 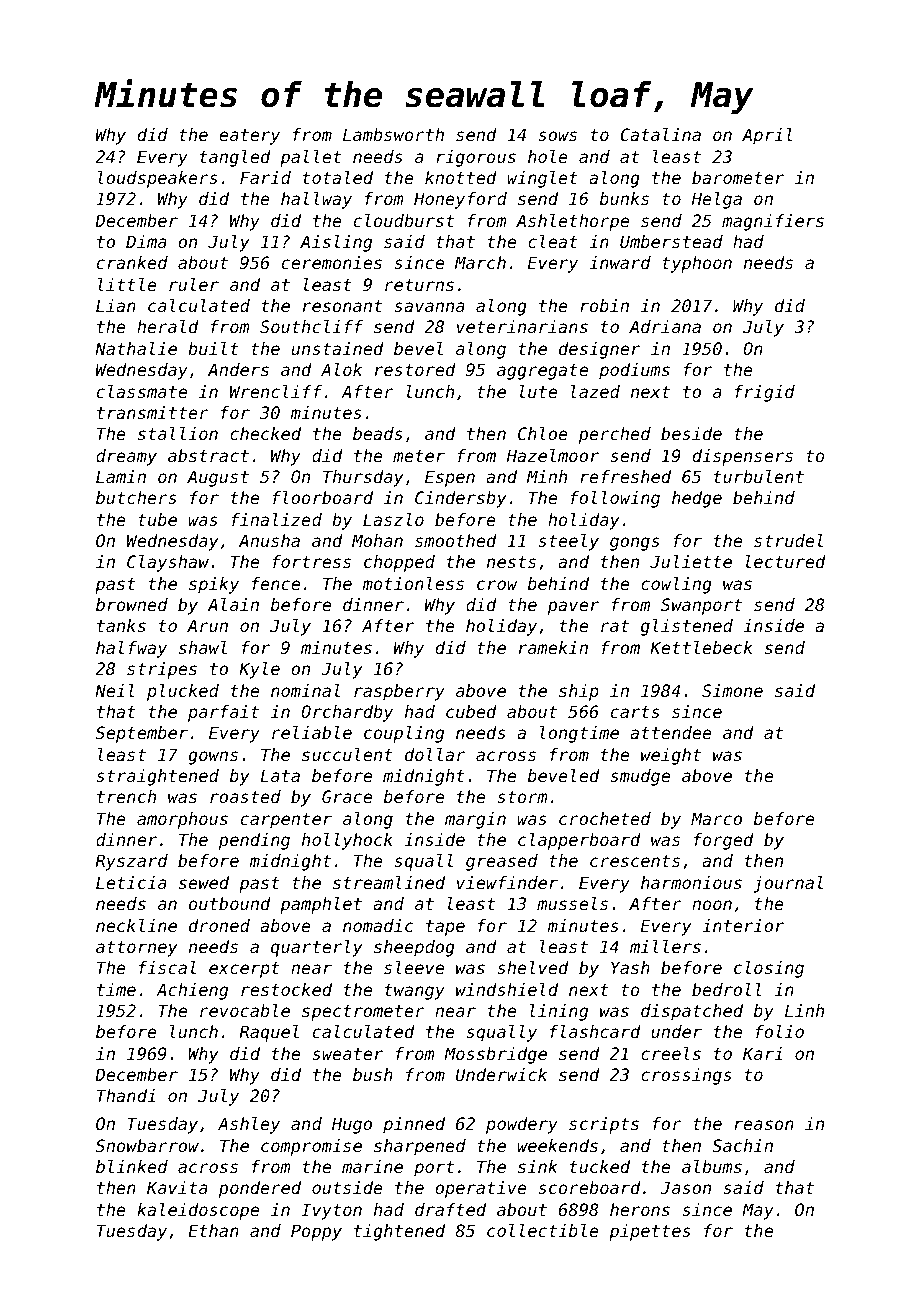 What do you see at coordinates (773, 222) in the image?
I see `magnifiers` at bounding box center [773, 222].
